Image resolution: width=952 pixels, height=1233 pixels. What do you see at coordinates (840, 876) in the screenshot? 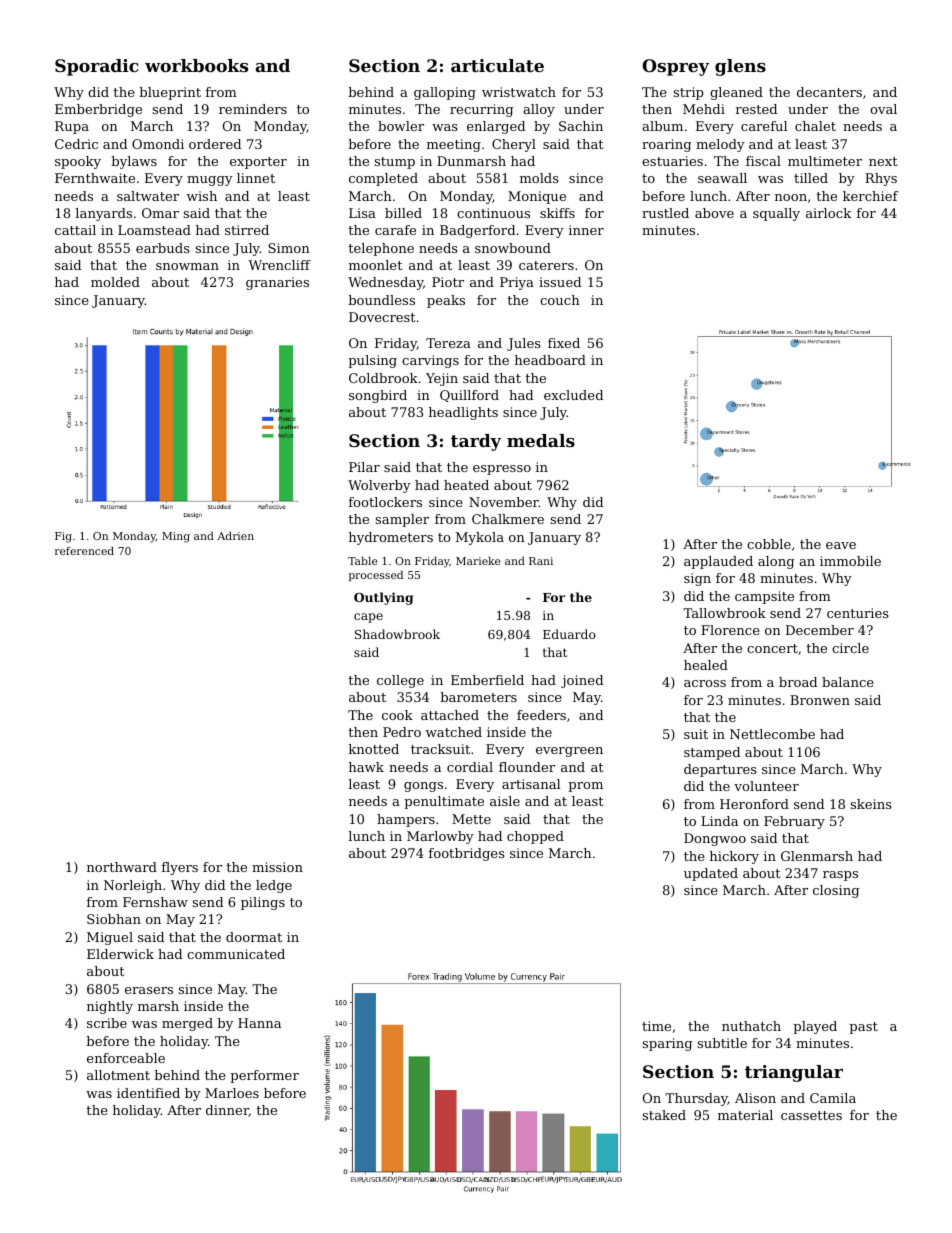
I see `rasps` at bounding box center [840, 876].
